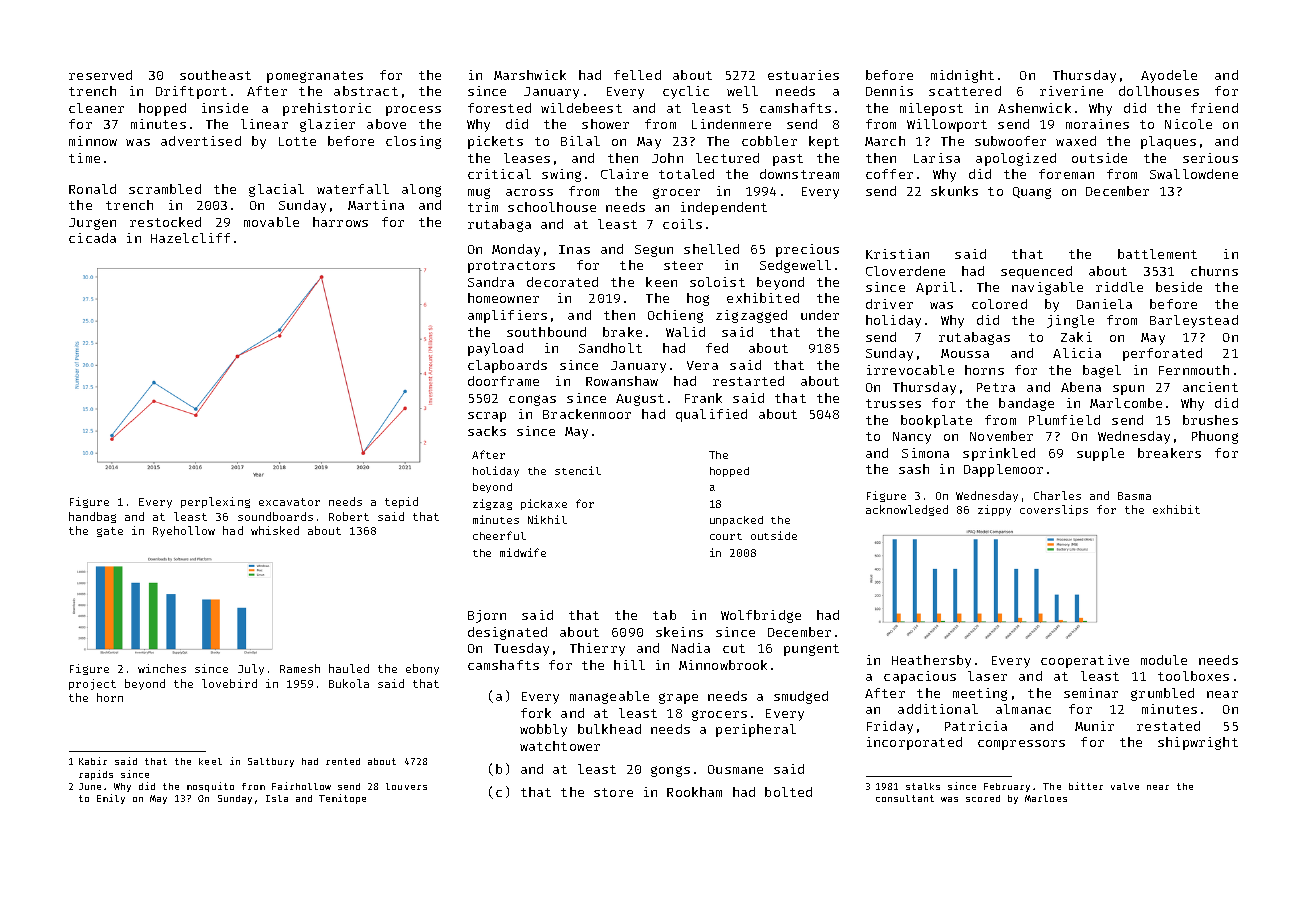 This screenshot has height=924, width=1308. I want to click on shelled, so click(711, 249).
